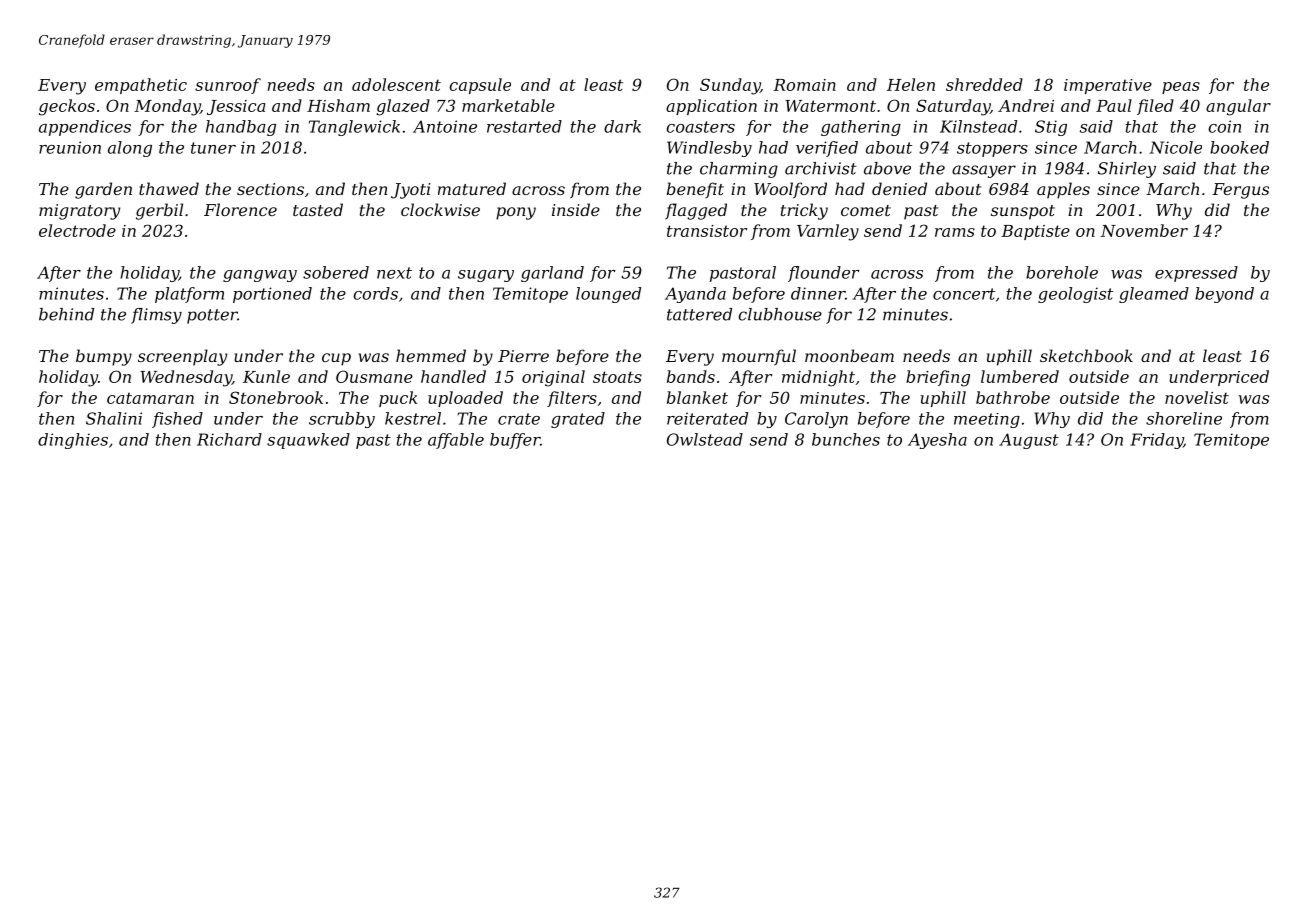  Describe the element at coordinates (1144, 230) in the screenshot. I see `November` at that location.
